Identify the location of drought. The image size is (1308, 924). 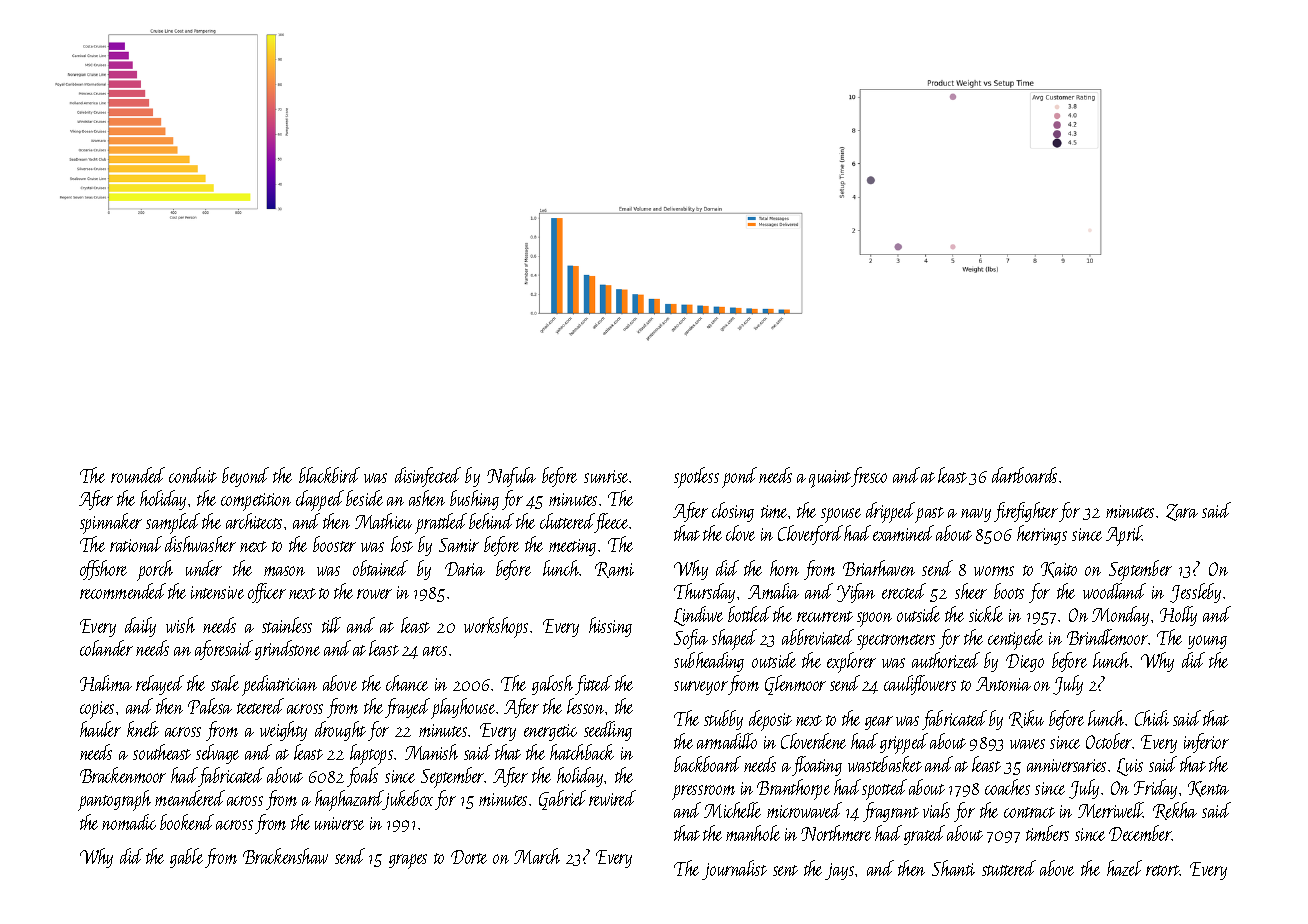
(340, 731).
